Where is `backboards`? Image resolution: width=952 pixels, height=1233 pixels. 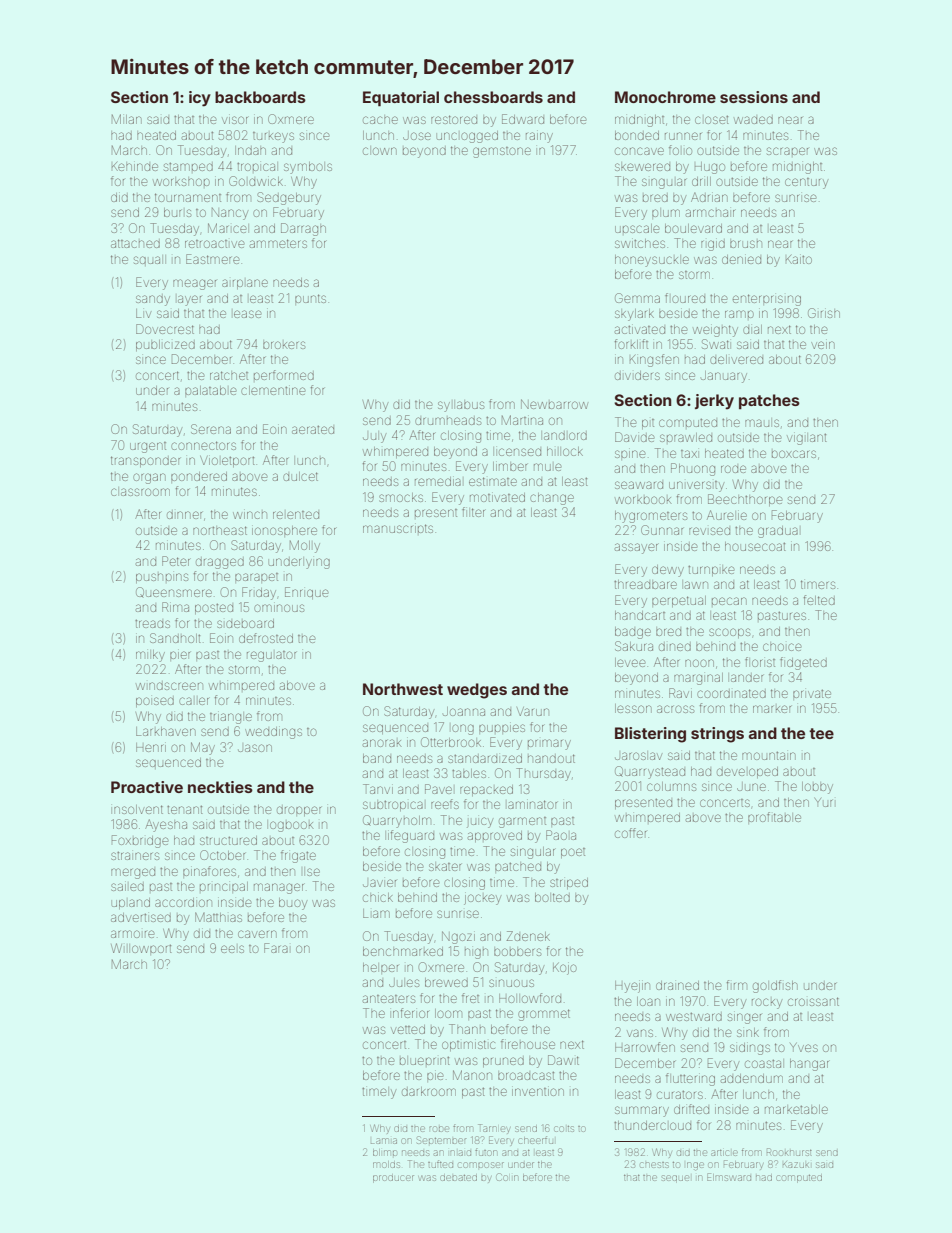 backboards is located at coordinates (260, 97).
